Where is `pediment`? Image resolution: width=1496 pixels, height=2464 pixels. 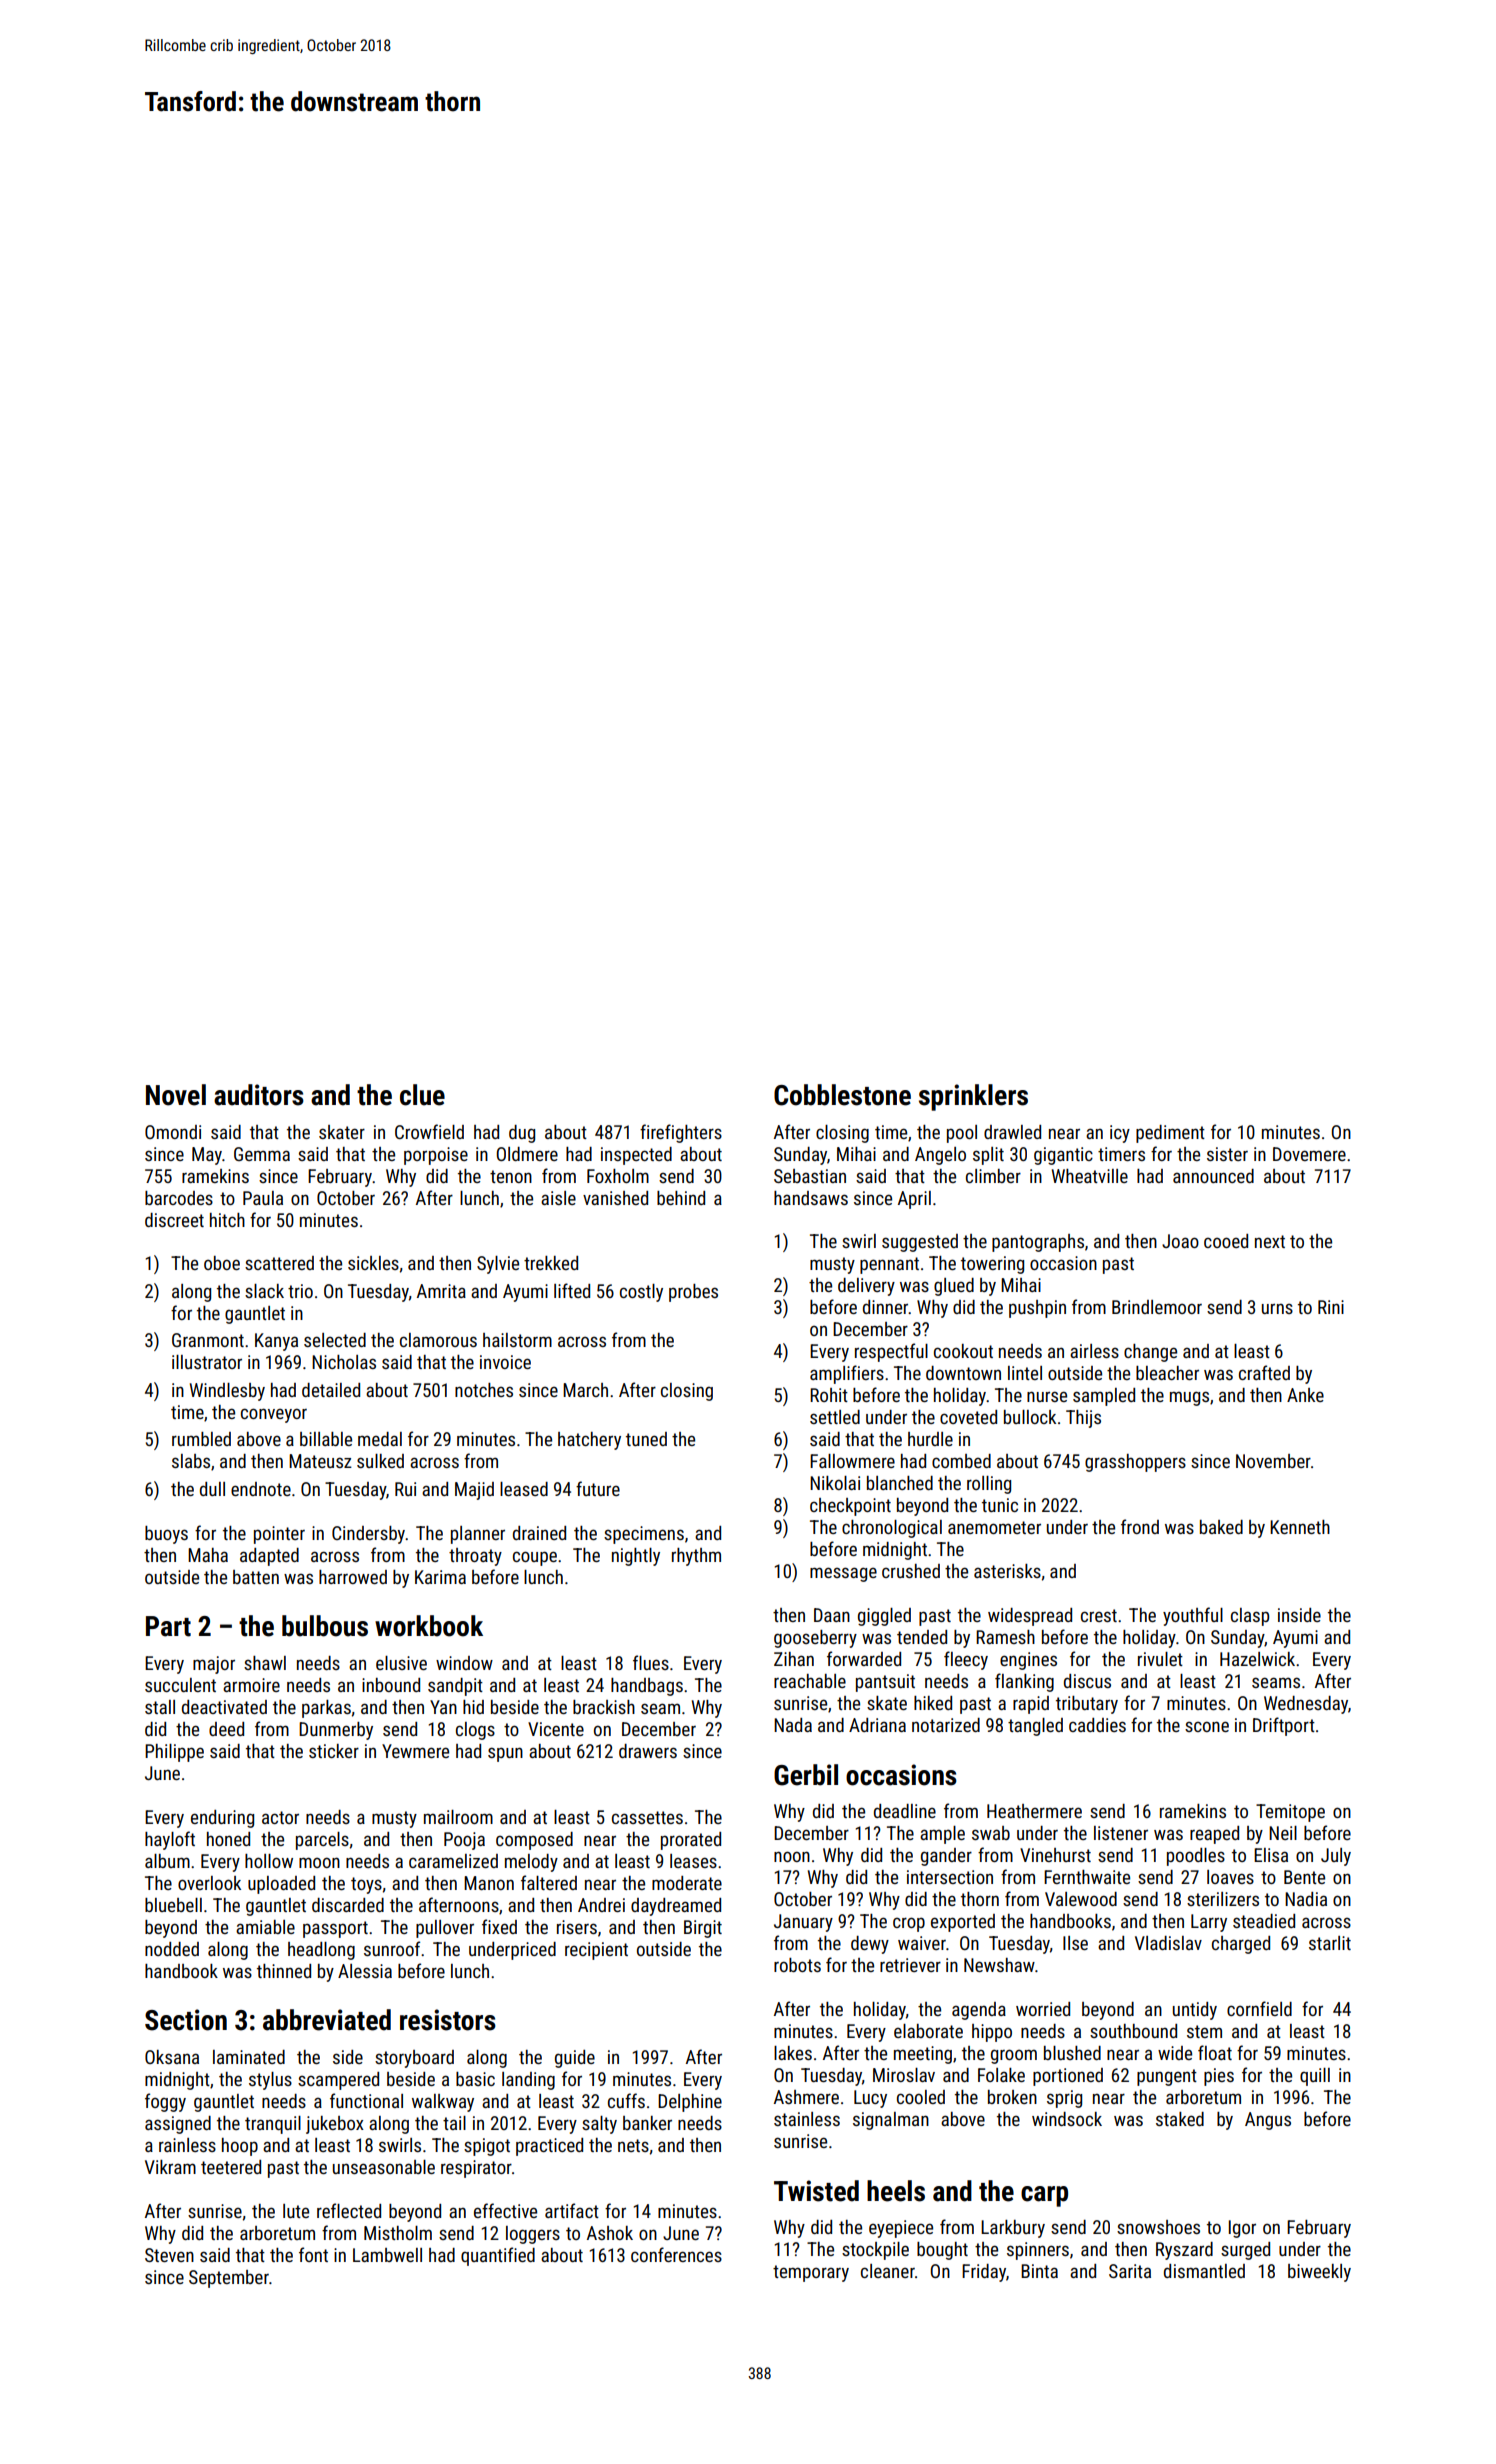
pediment is located at coordinates (1170, 1134).
